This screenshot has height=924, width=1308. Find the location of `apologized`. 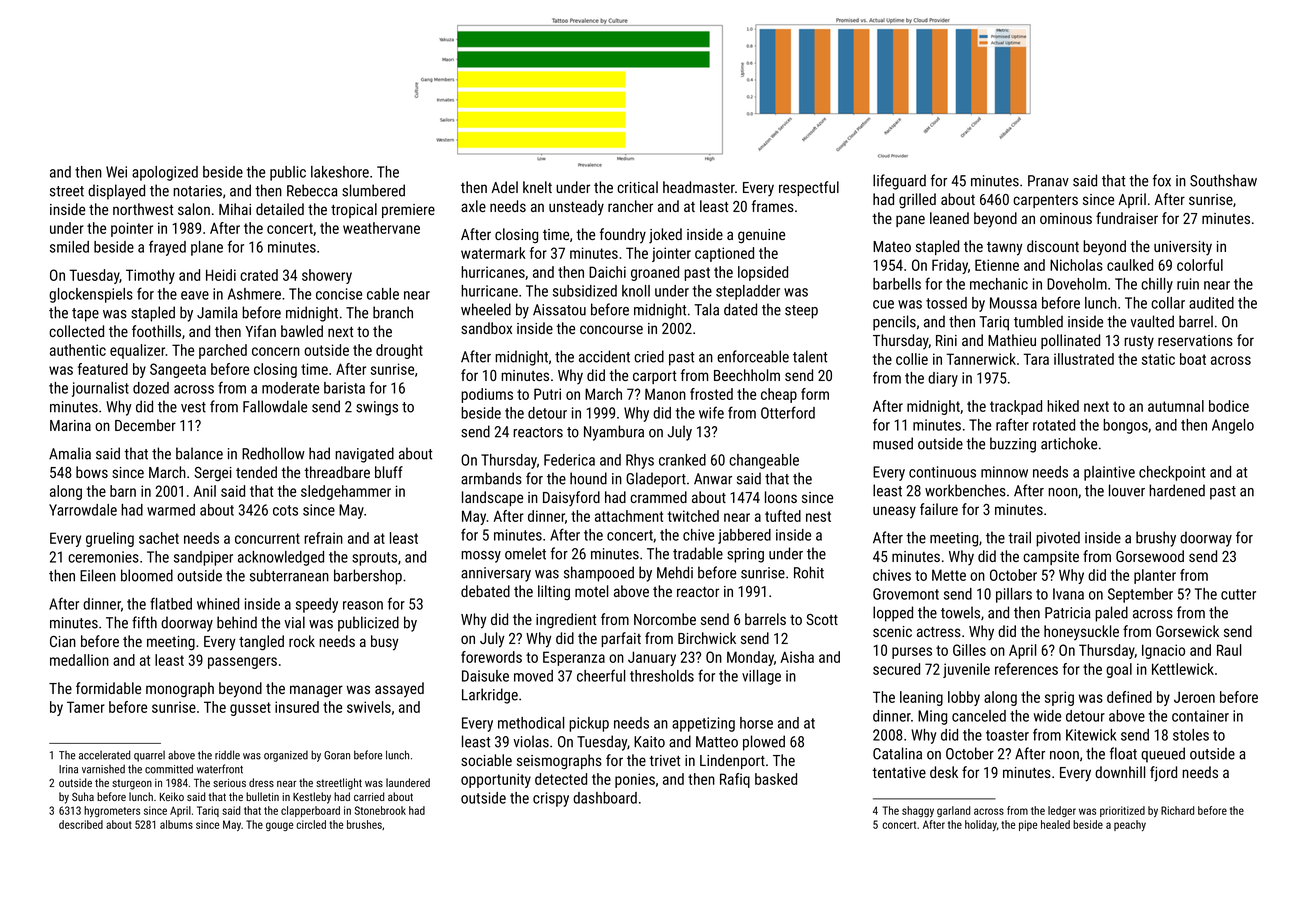

apologized is located at coordinates (165, 173).
